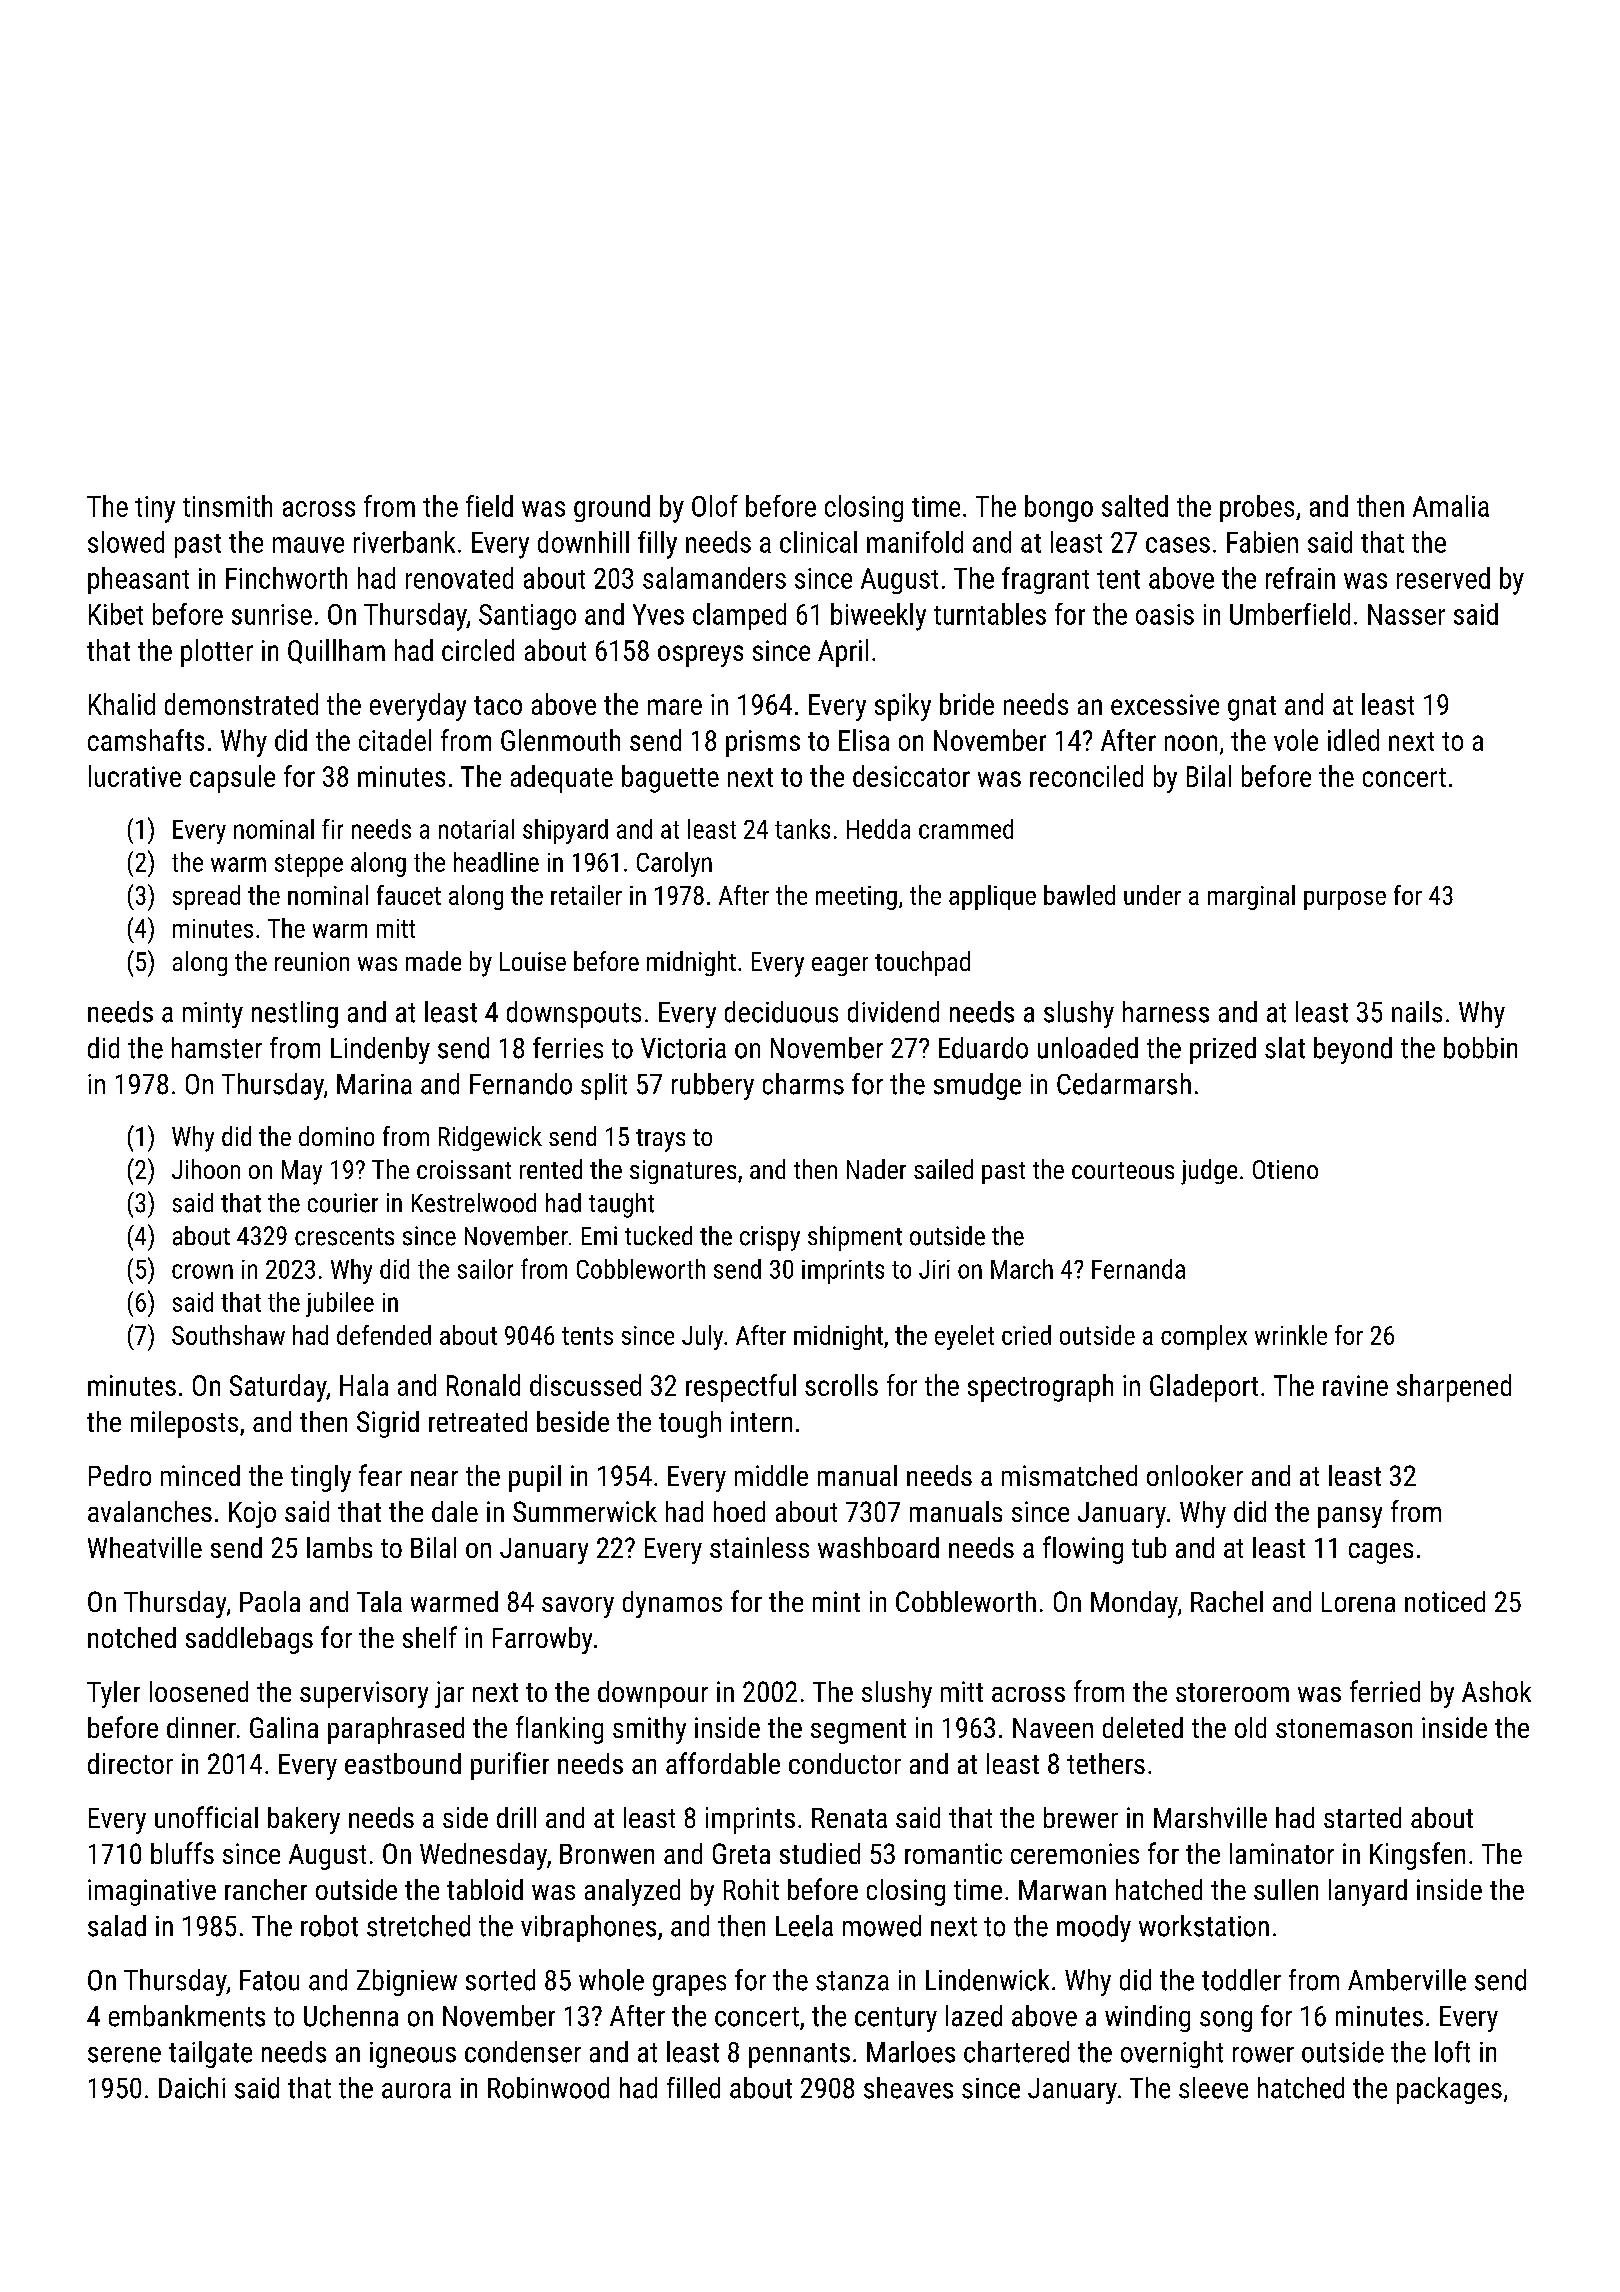 Image resolution: width=1620 pixels, height=2292 pixels. What do you see at coordinates (1368, 1892) in the document?
I see `lanyard` at bounding box center [1368, 1892].
